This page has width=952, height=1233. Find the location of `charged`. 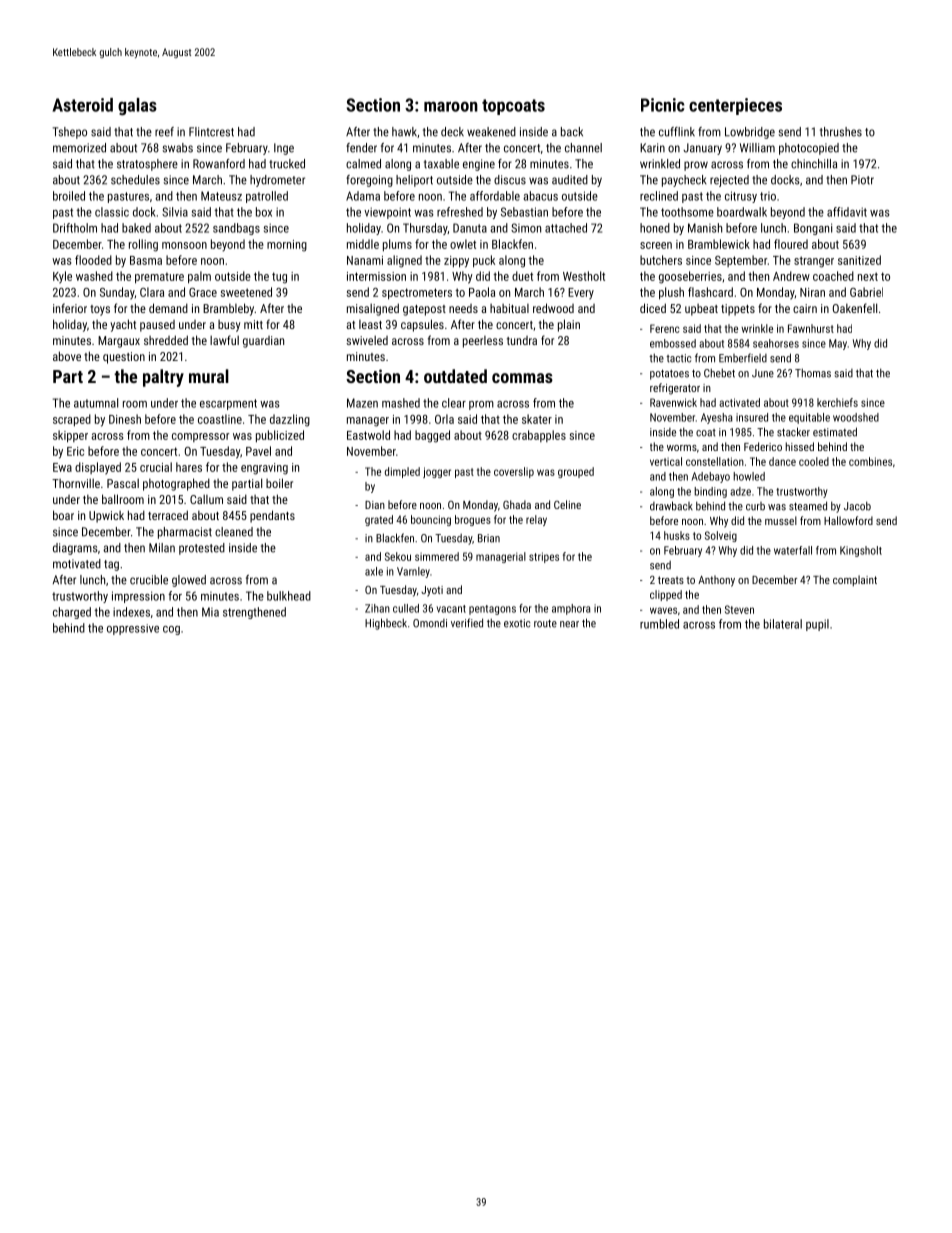

charged is located at coordinates (72, 613).
